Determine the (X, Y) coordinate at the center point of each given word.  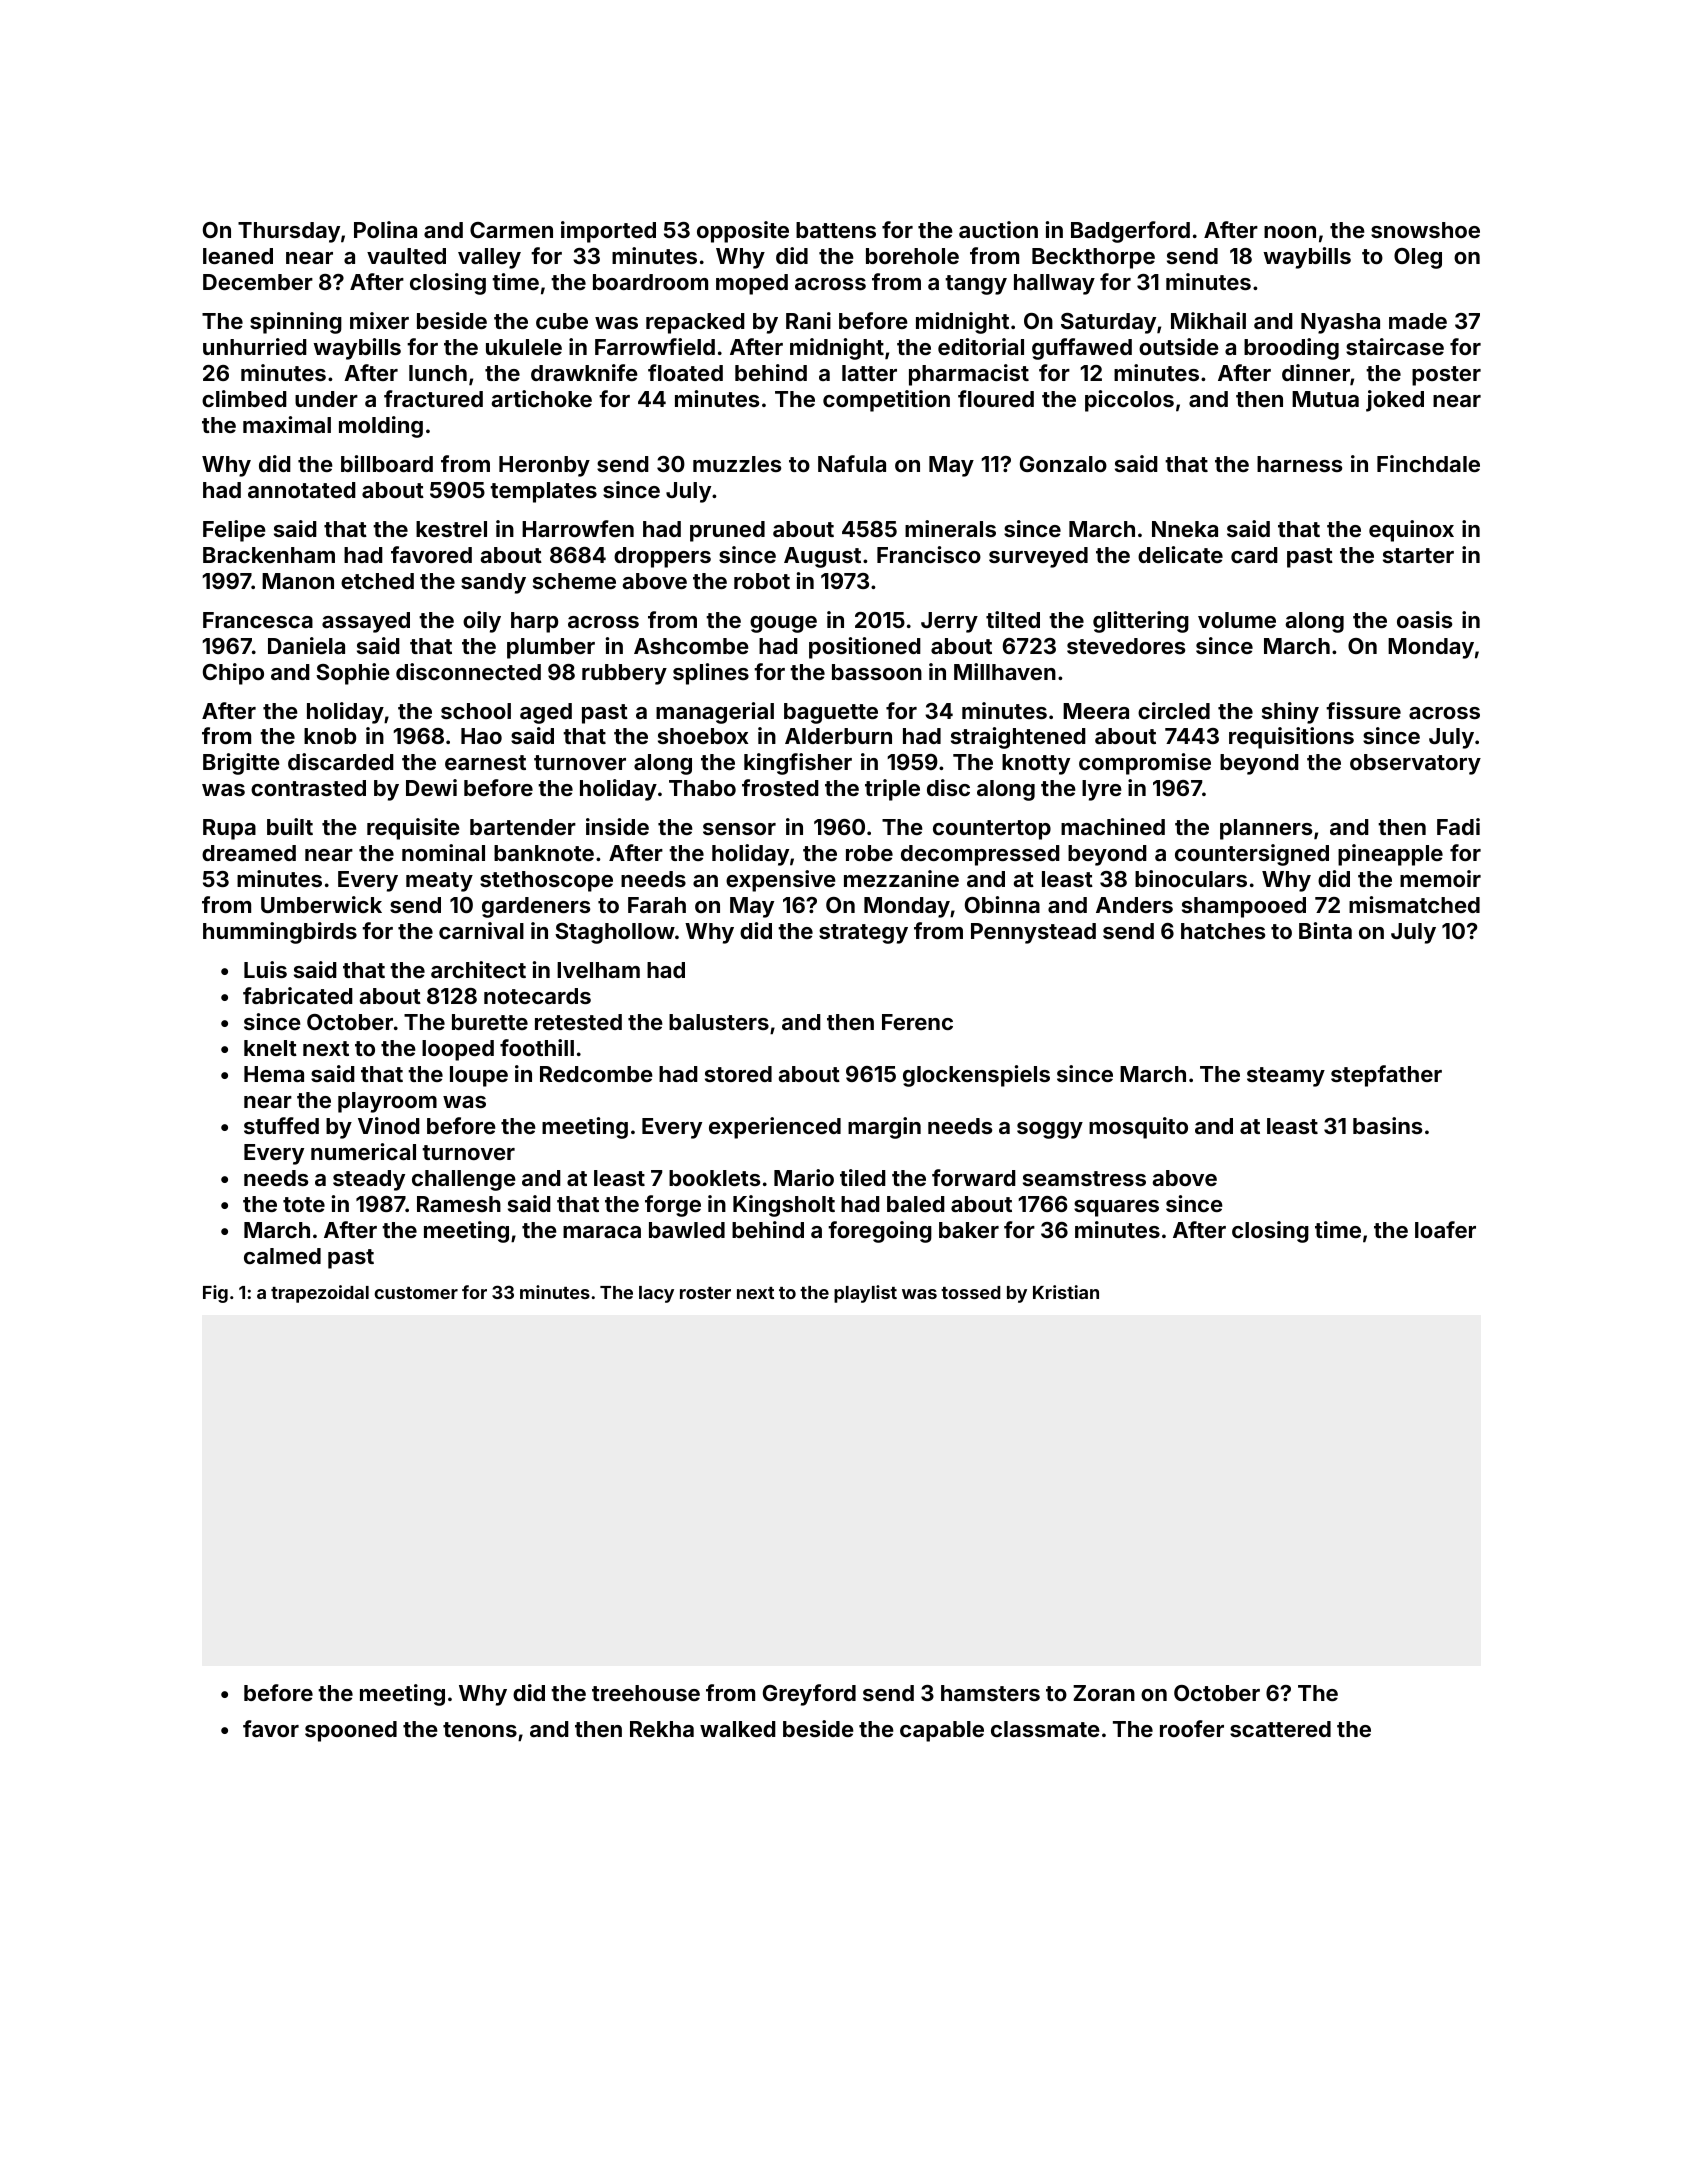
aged (546, 713)
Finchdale (1428, 463)
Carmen (511, 230)
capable (942, 1731)
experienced (775, 1128)
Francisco (929, 554)
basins (1387, 1125)
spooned (351, 1731)
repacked (695, 323)
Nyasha (1340, 323)
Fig (215, 1294)
